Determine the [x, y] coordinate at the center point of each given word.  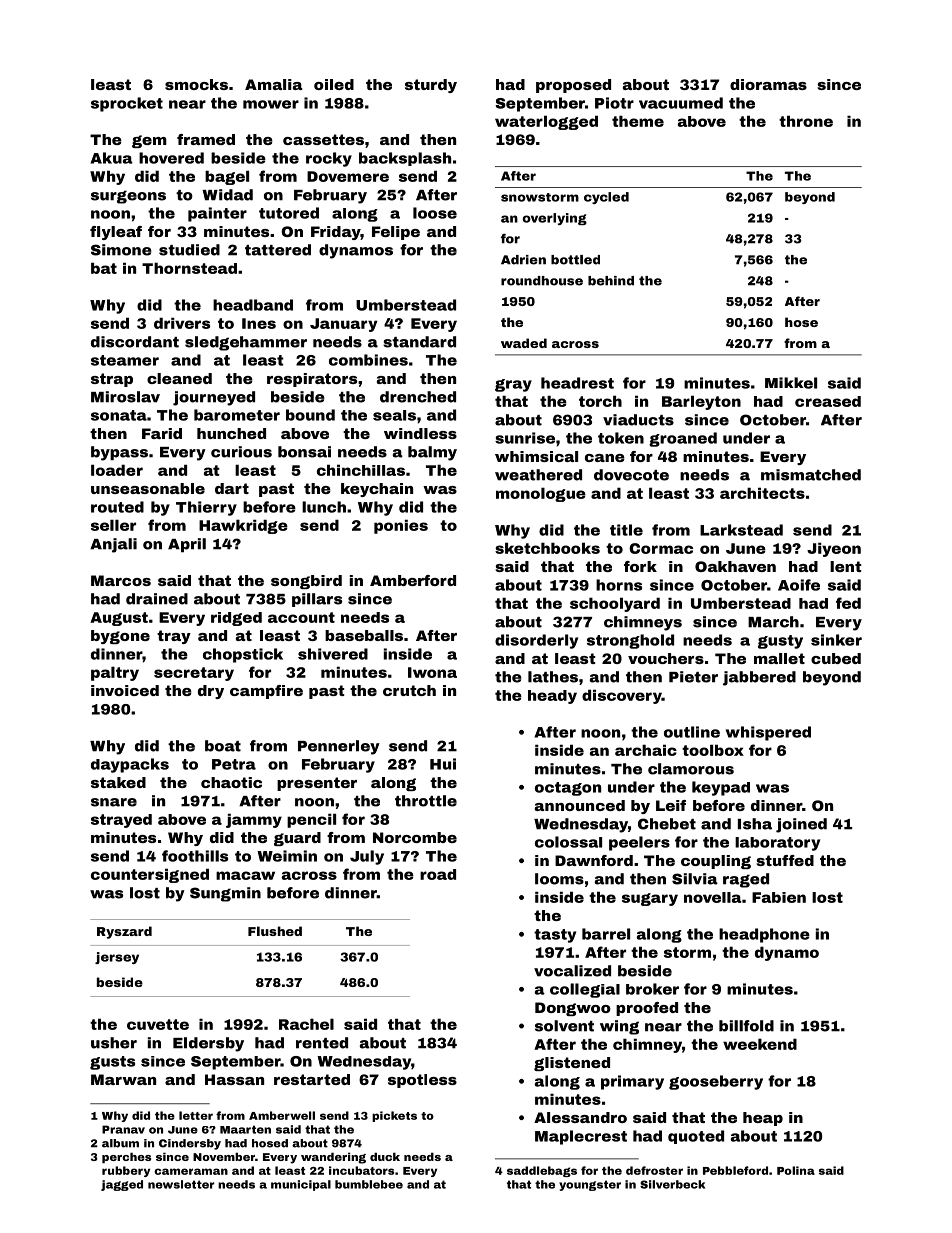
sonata [119, 415]
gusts [112, 1063]
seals [394, 415]
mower [271, 104]
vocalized [572, 971]
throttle [426, 801]
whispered [768, 733]
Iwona [432, 672]
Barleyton [701, 402]
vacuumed [681, 103]
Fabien [779, 897]
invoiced [125, 690]
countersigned [150, 875]
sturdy [431, 86]
